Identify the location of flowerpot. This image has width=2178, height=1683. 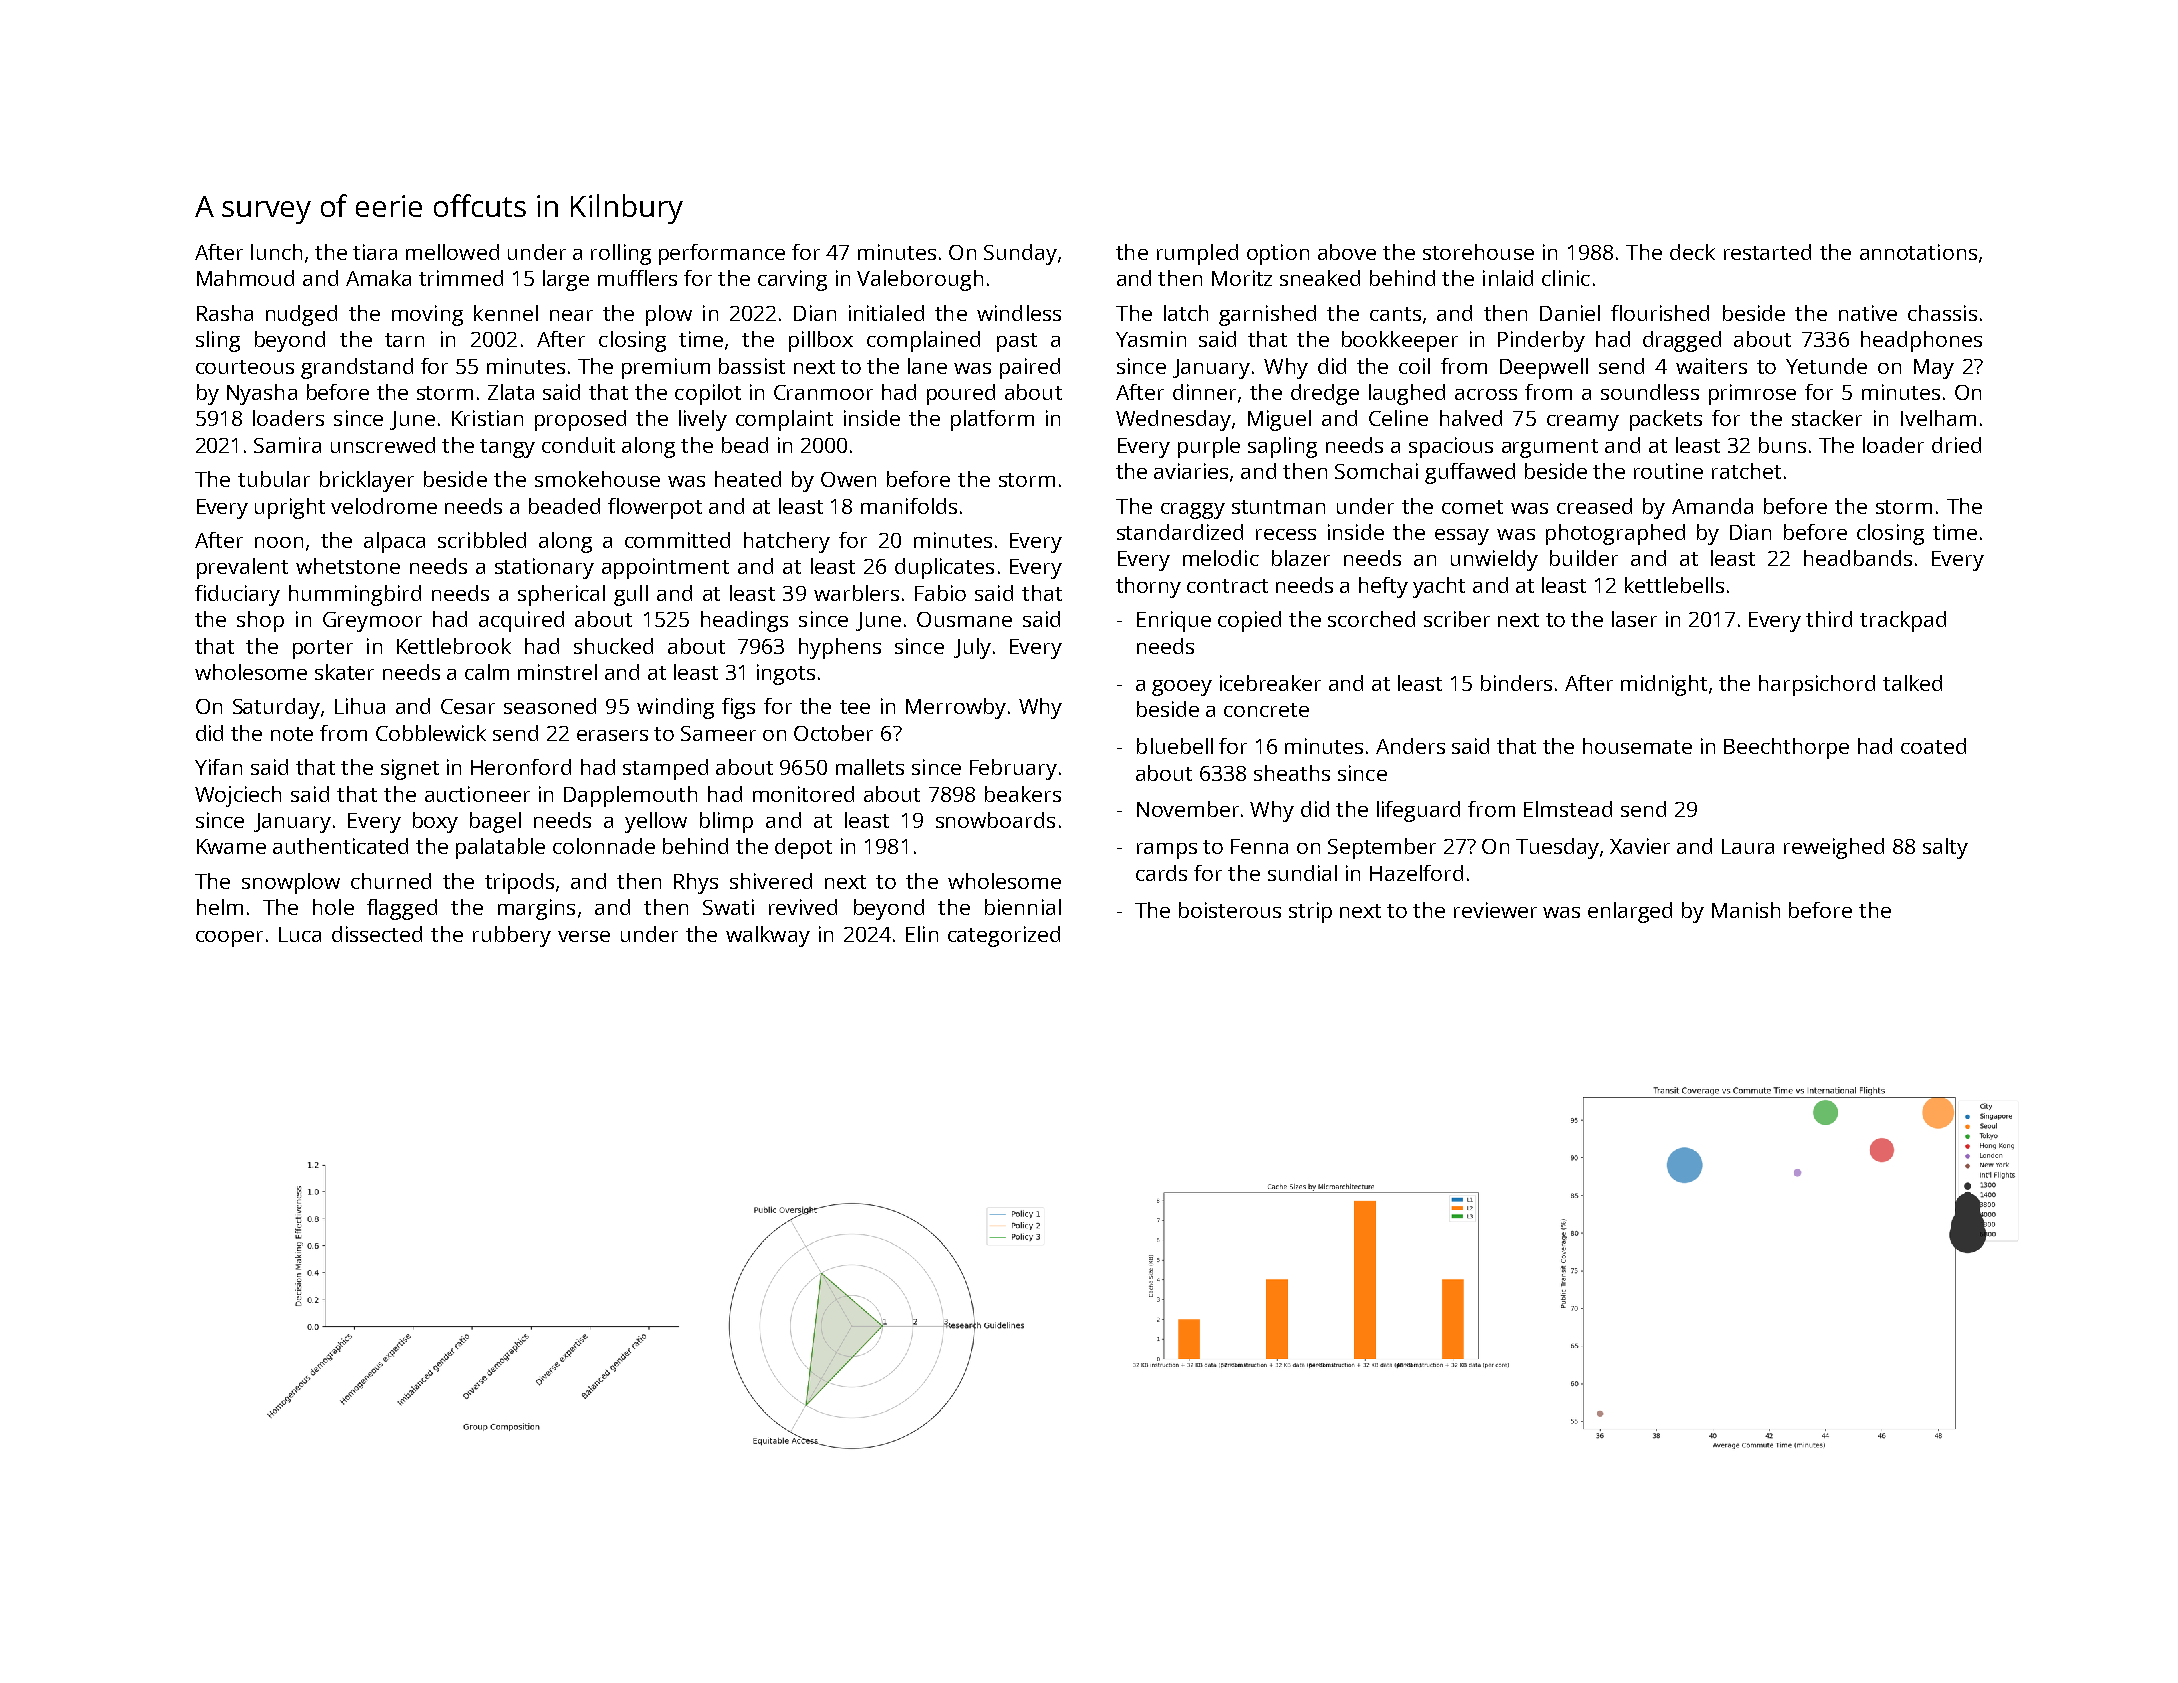
(655, 508).
